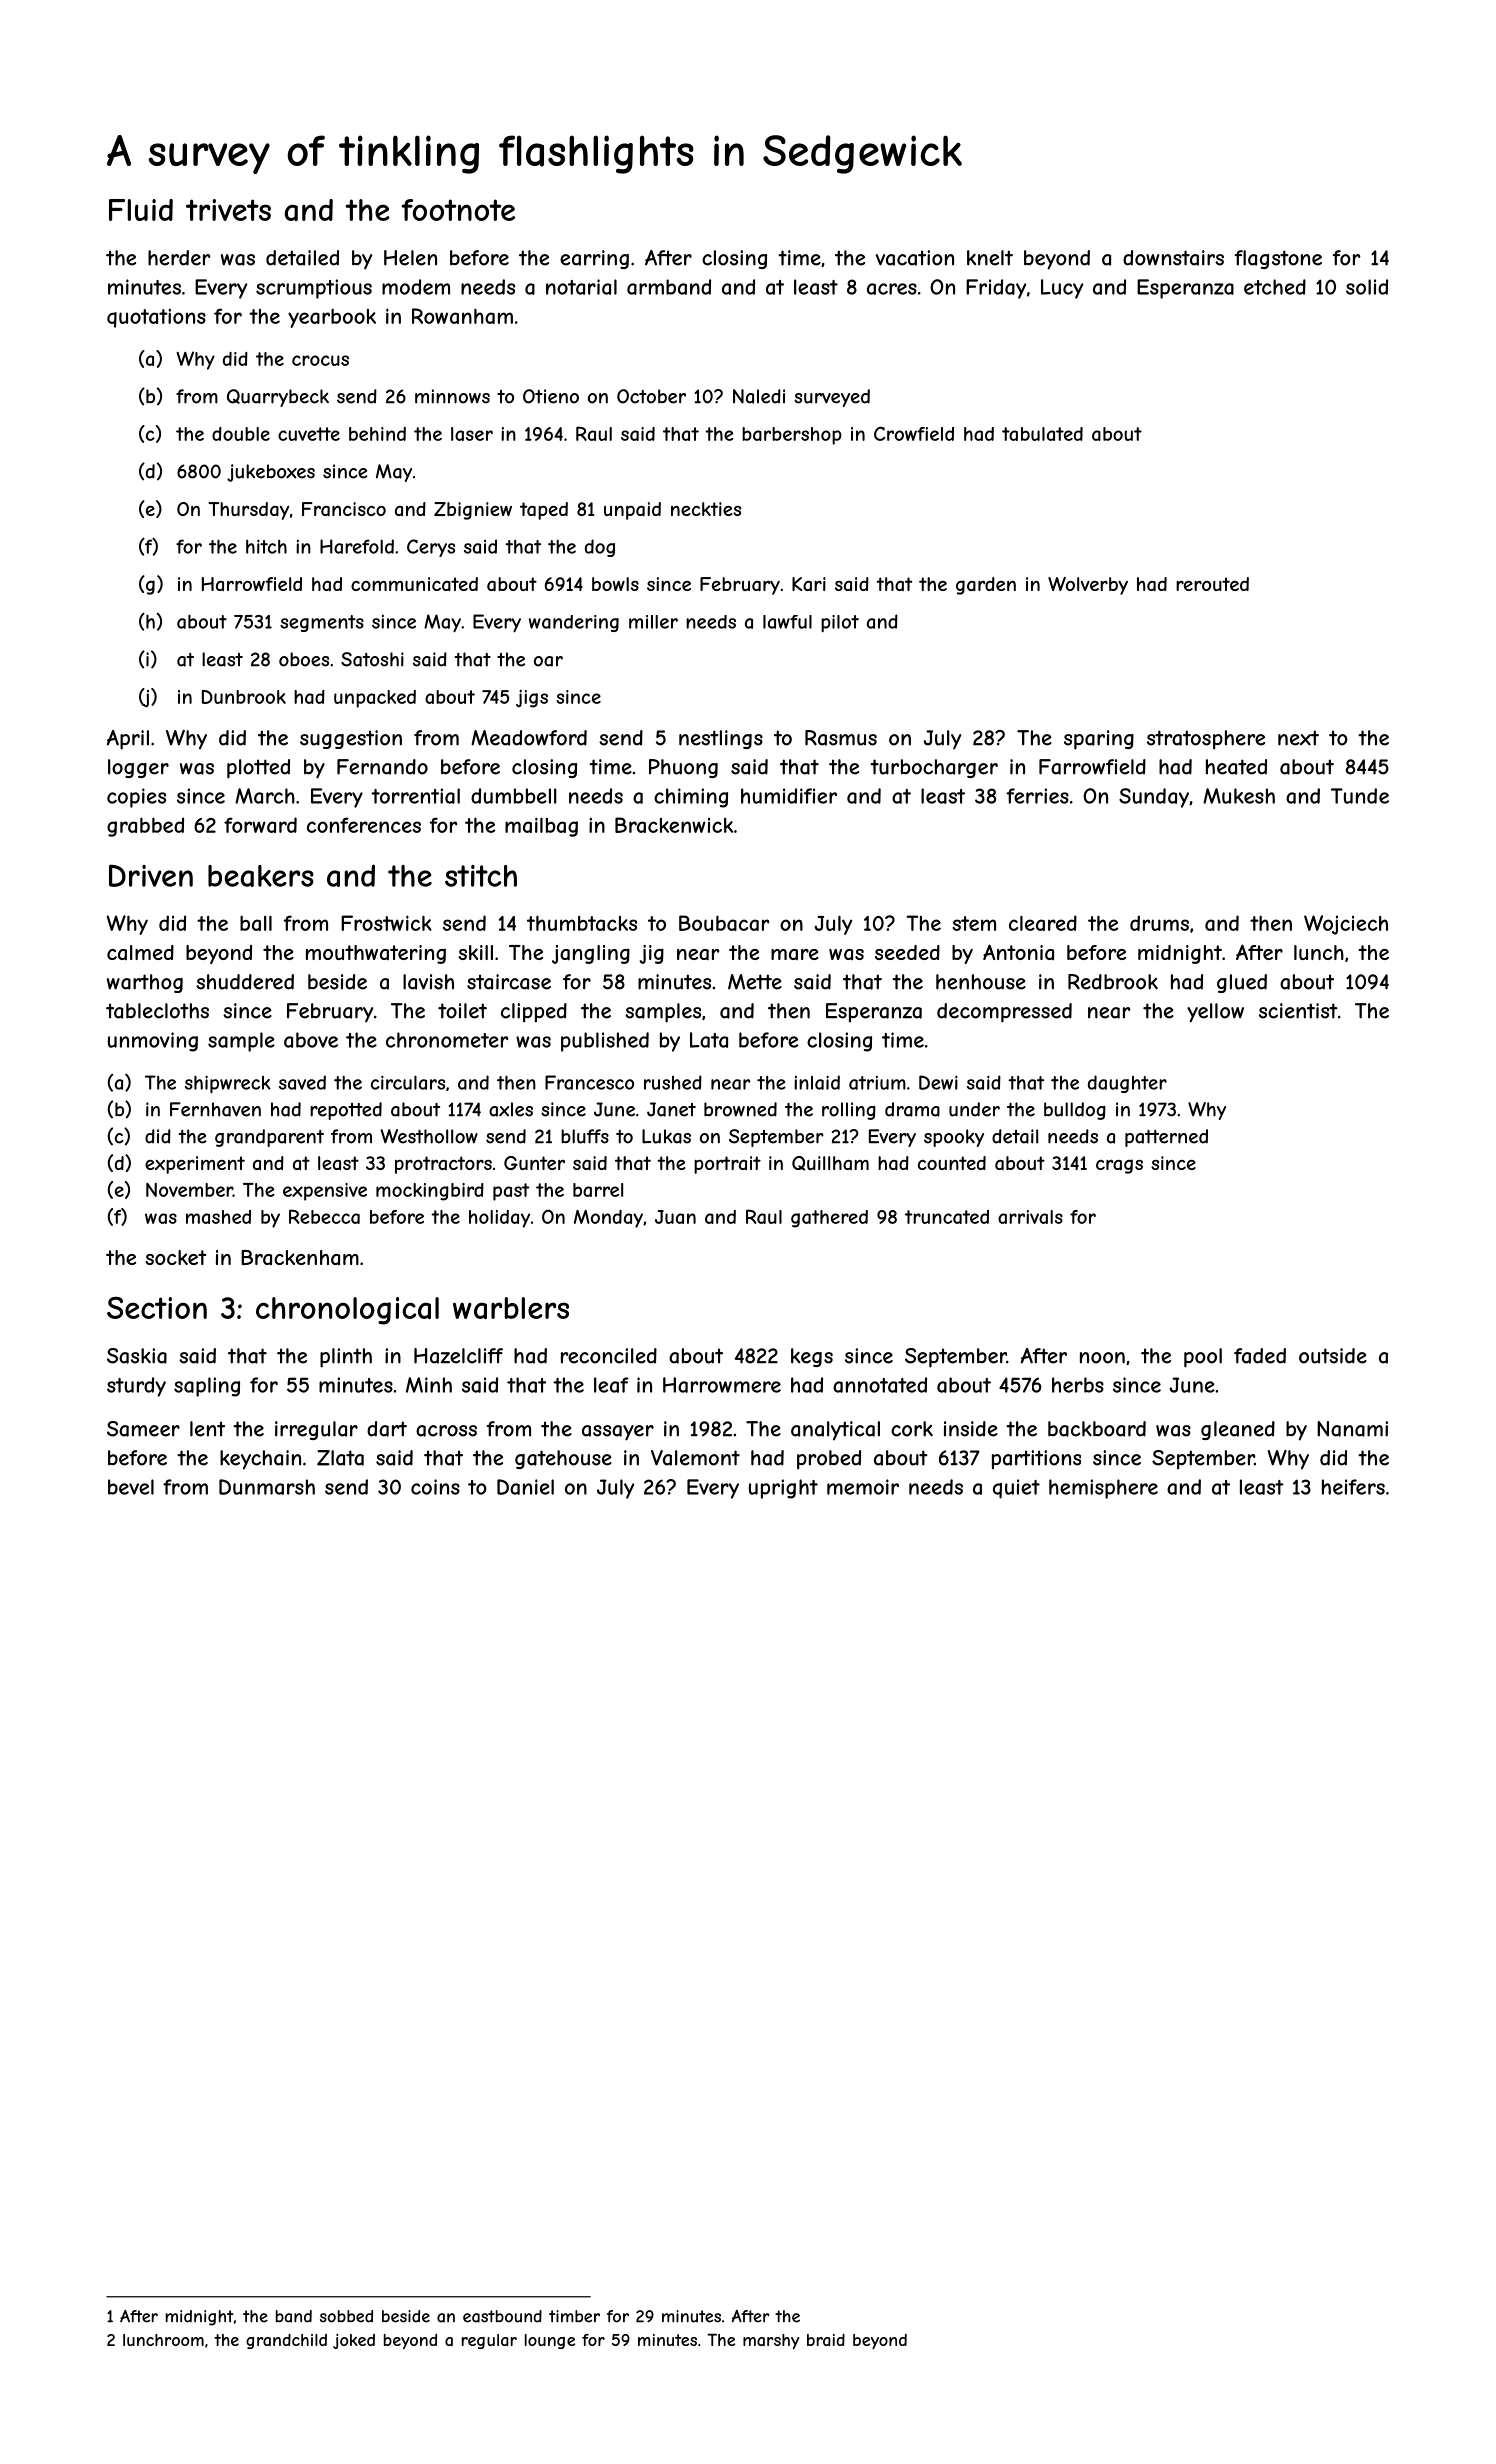  I want to click on Quarrybeck, so click(278, 398).
